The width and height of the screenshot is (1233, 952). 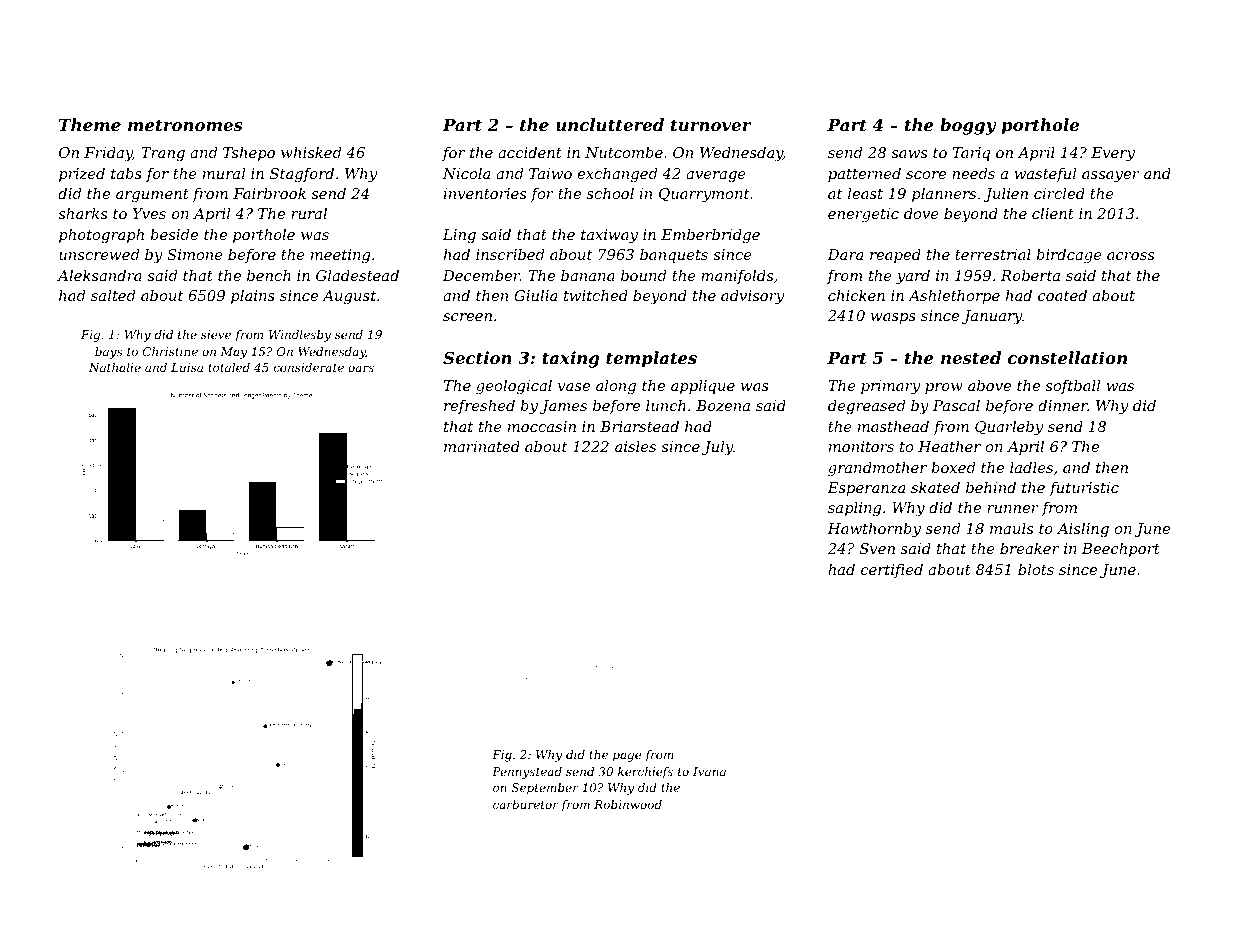 What do you see at coordinates (610, 124) in the screenshot?
I see `uncluttered` at bounding box center [610, 124].
